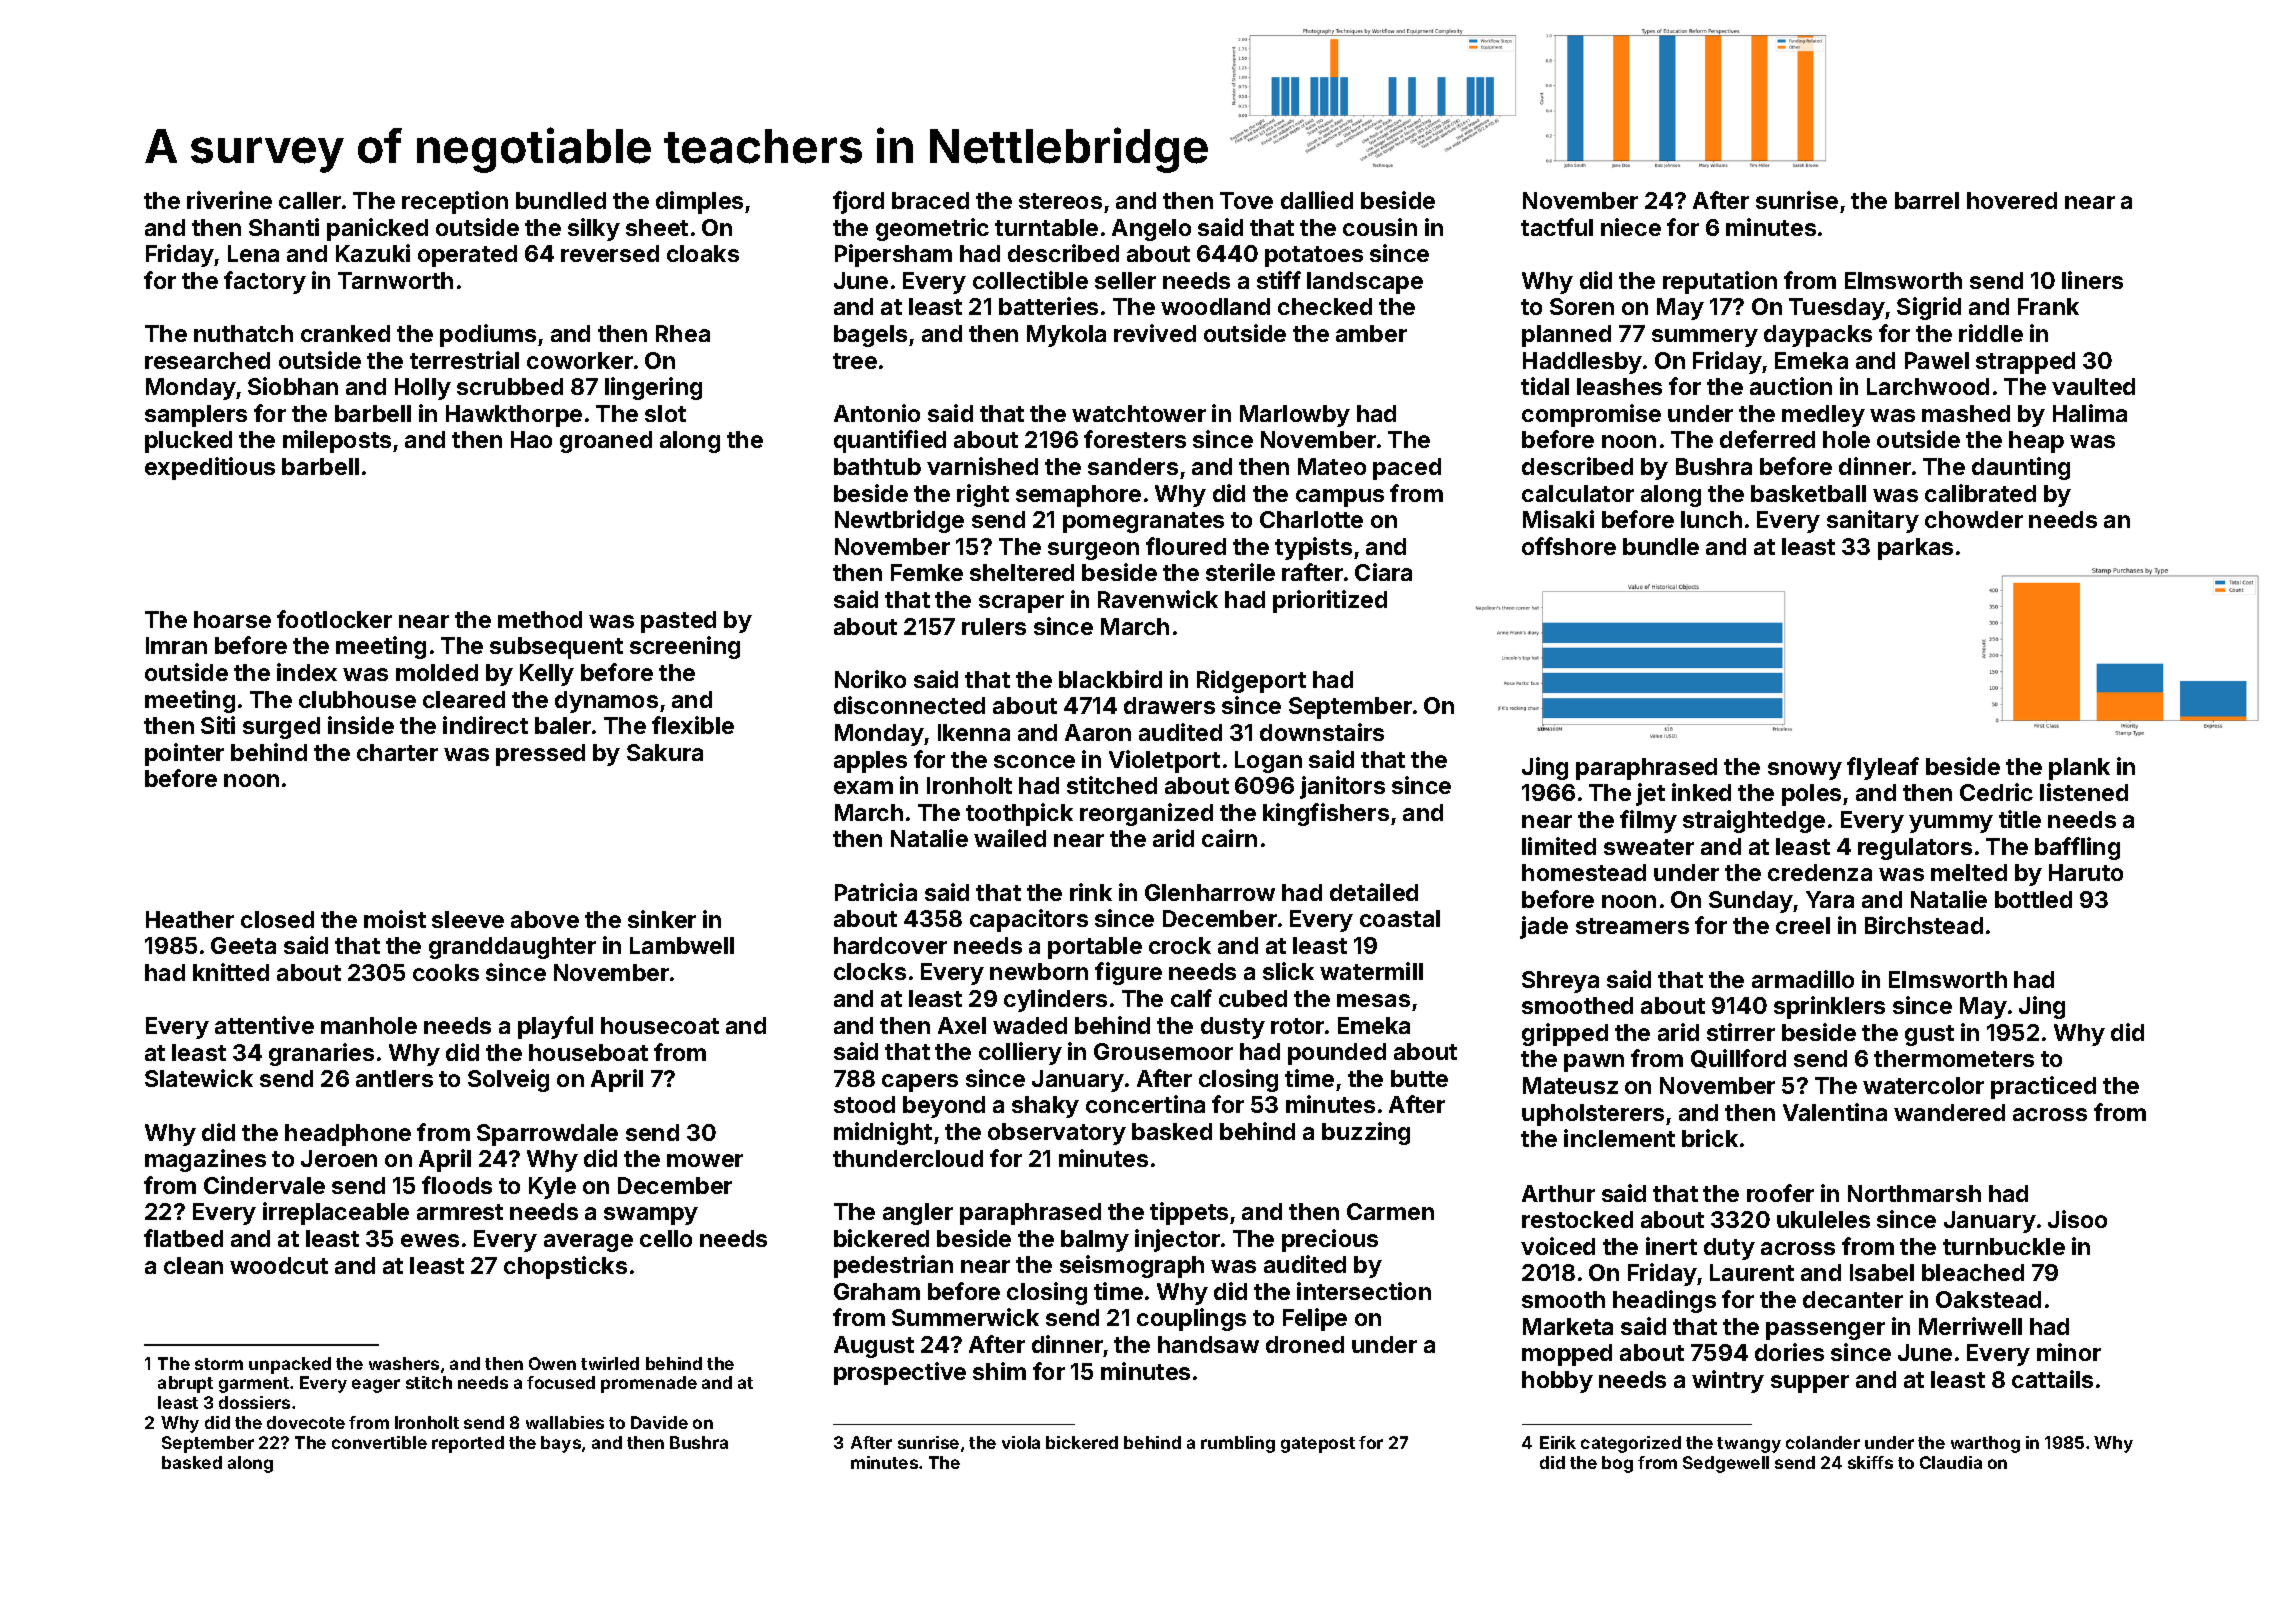  Describe the element at coordinates (1246, 200) in the page. I see `Tove` at that location.
